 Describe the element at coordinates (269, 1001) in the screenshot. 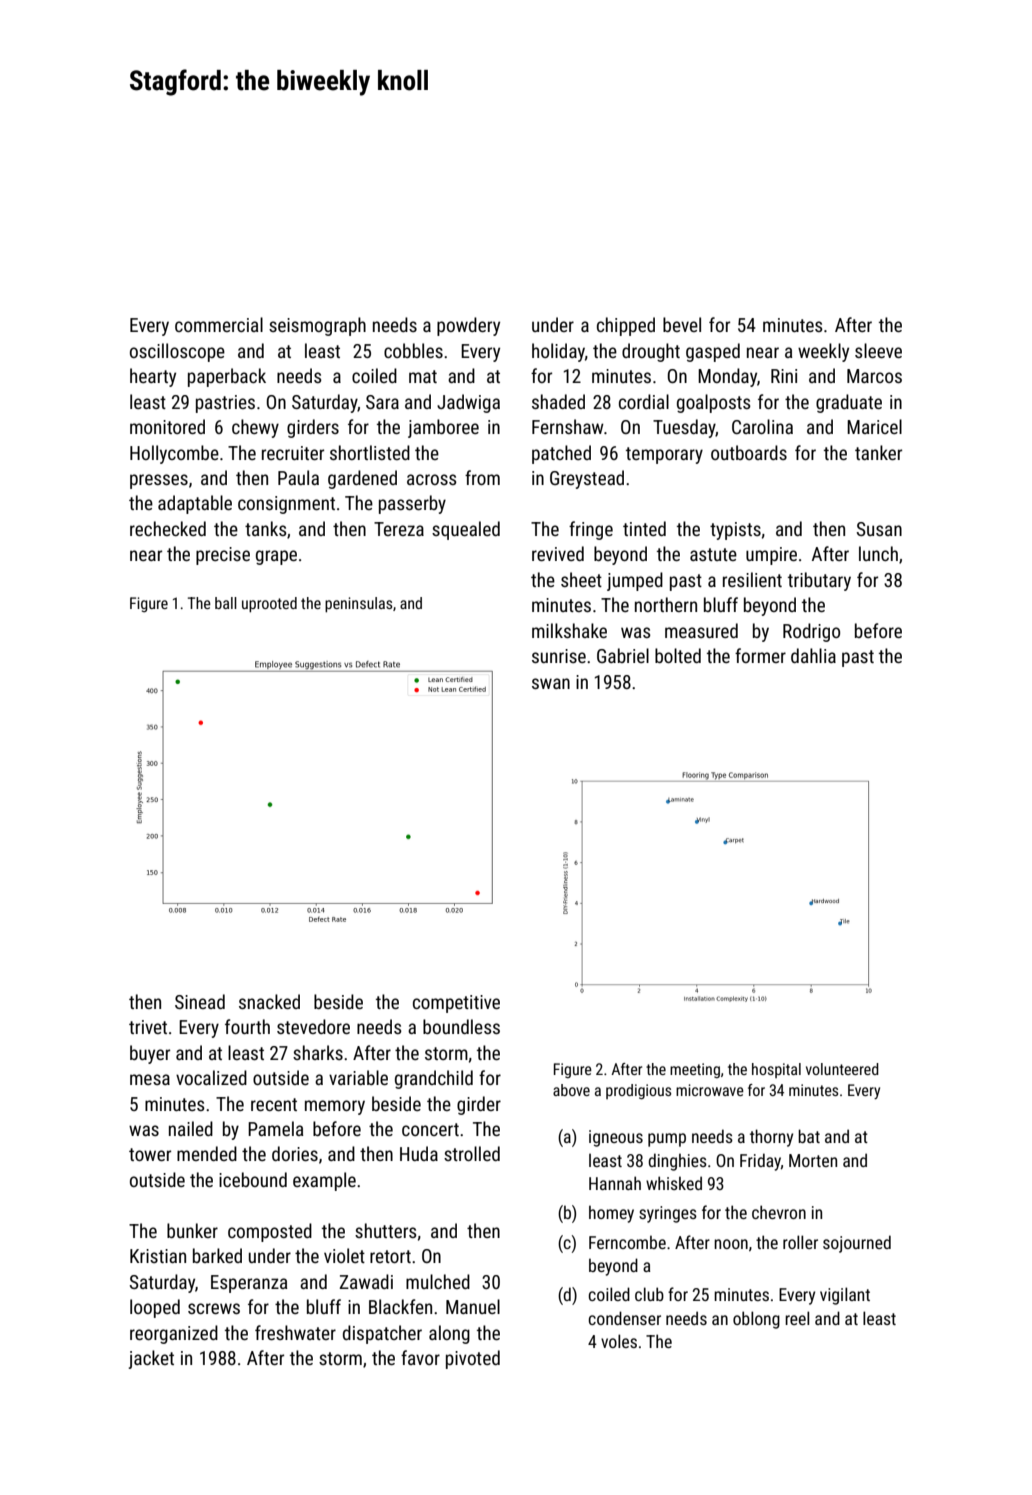

I see `snacked` at that location.
